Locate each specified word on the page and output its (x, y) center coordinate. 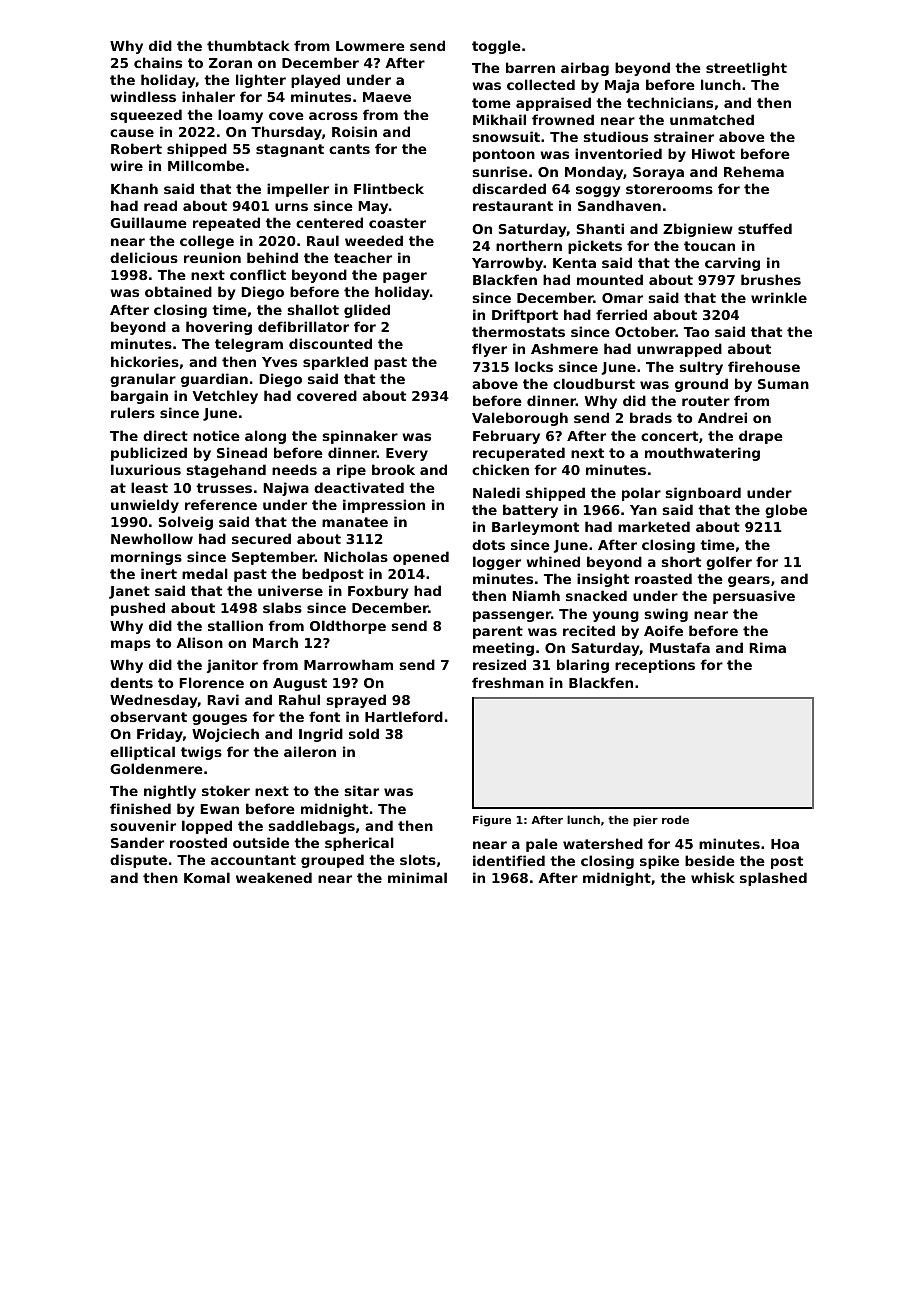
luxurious (146, 469)
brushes (771, 279)
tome (491, 103)
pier (645, 821)
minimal (417, 877)
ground (701, 385)
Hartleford (404, 716)
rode (675, 819)
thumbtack (248, 45)
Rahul (299, 699)
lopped (207, 827)
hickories (145, 361)
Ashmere (564, 348)
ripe (351, 471)
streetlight (746, 69)
